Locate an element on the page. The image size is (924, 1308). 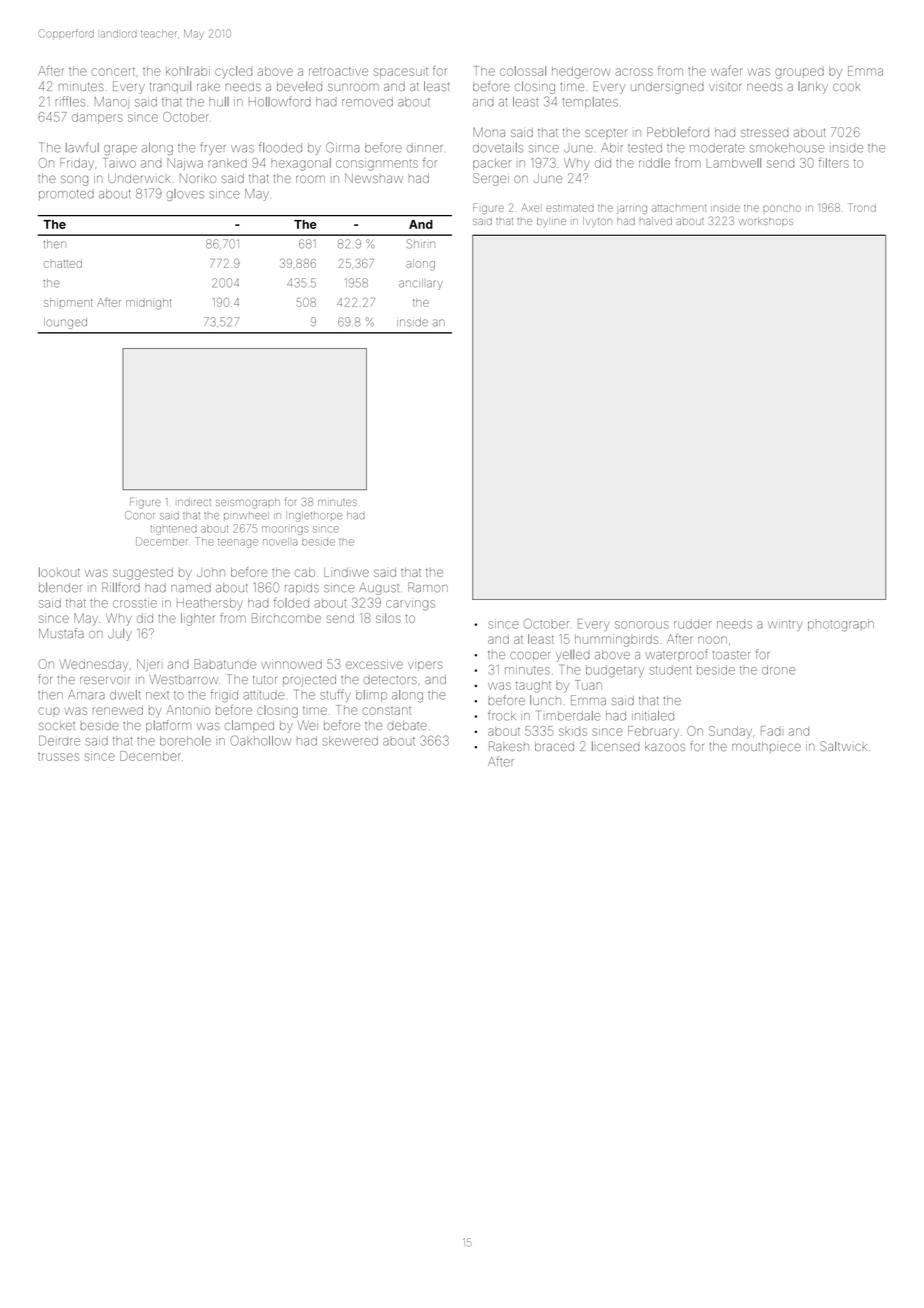
Amara is located at coordinates (86, 695).
